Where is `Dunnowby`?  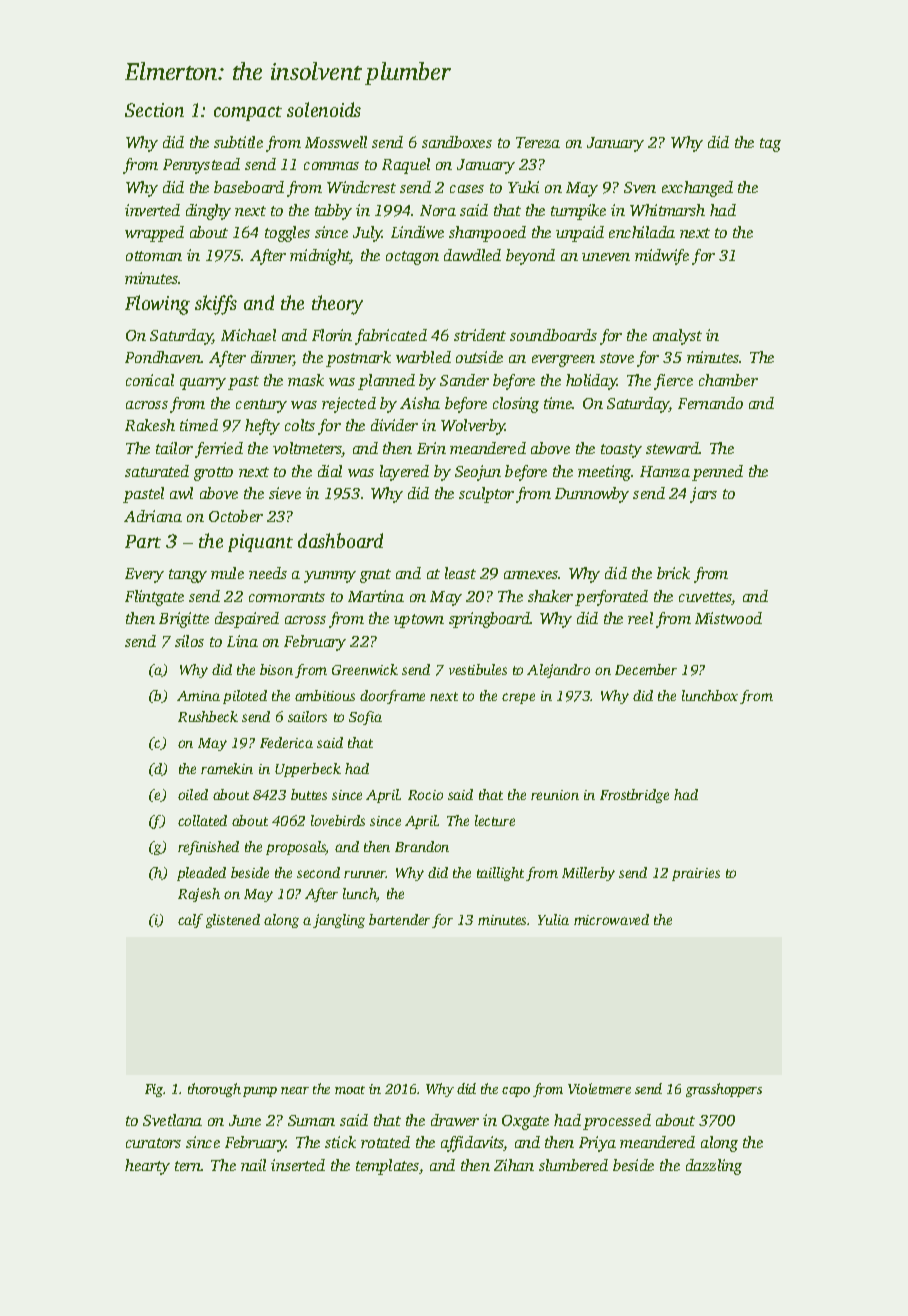 Dunnowby is located at coordinates (592, 495).
